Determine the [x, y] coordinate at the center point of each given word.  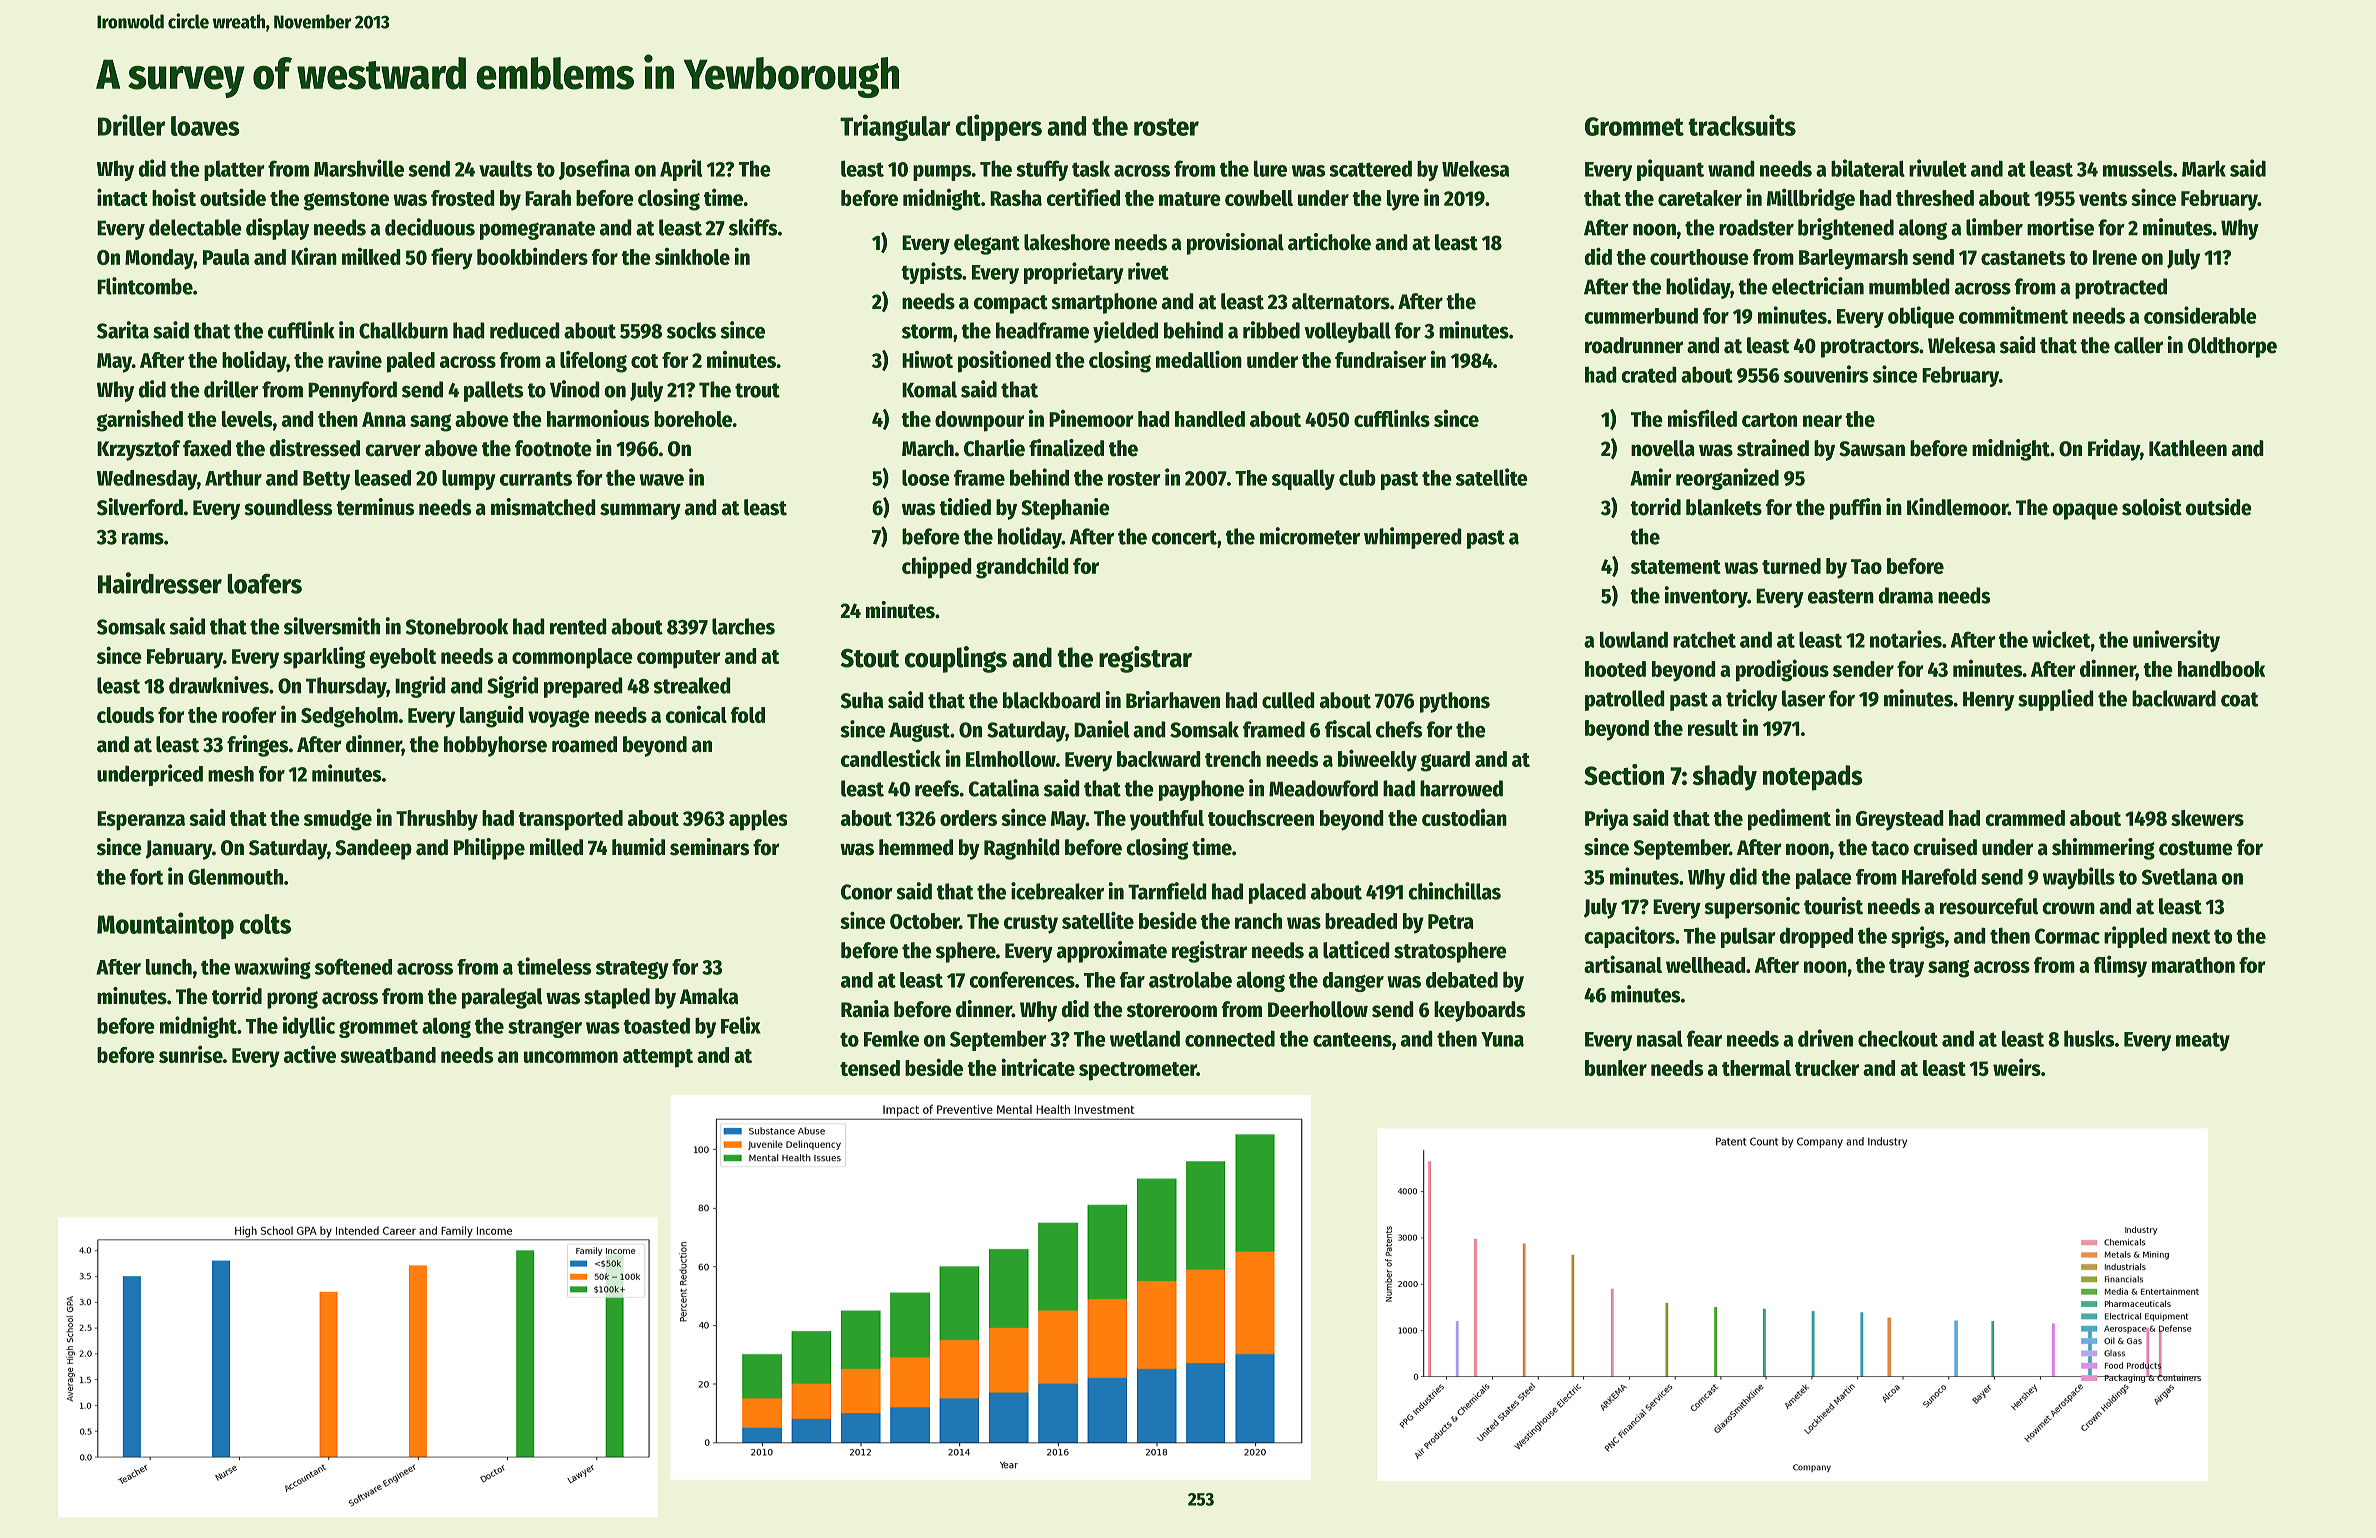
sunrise [191, 1054]
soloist [2152, 507]
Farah [548, 198]
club [1357, 478]
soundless [288, 507]
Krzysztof [138, 450]
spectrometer [1138, 1071]
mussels [2138, 168]
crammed [2025, 818]
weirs [2017, 1067]
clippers [999, 127]
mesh [231, 774]
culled [1288, 700]
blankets [1724, 507]
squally [1303, 479]
